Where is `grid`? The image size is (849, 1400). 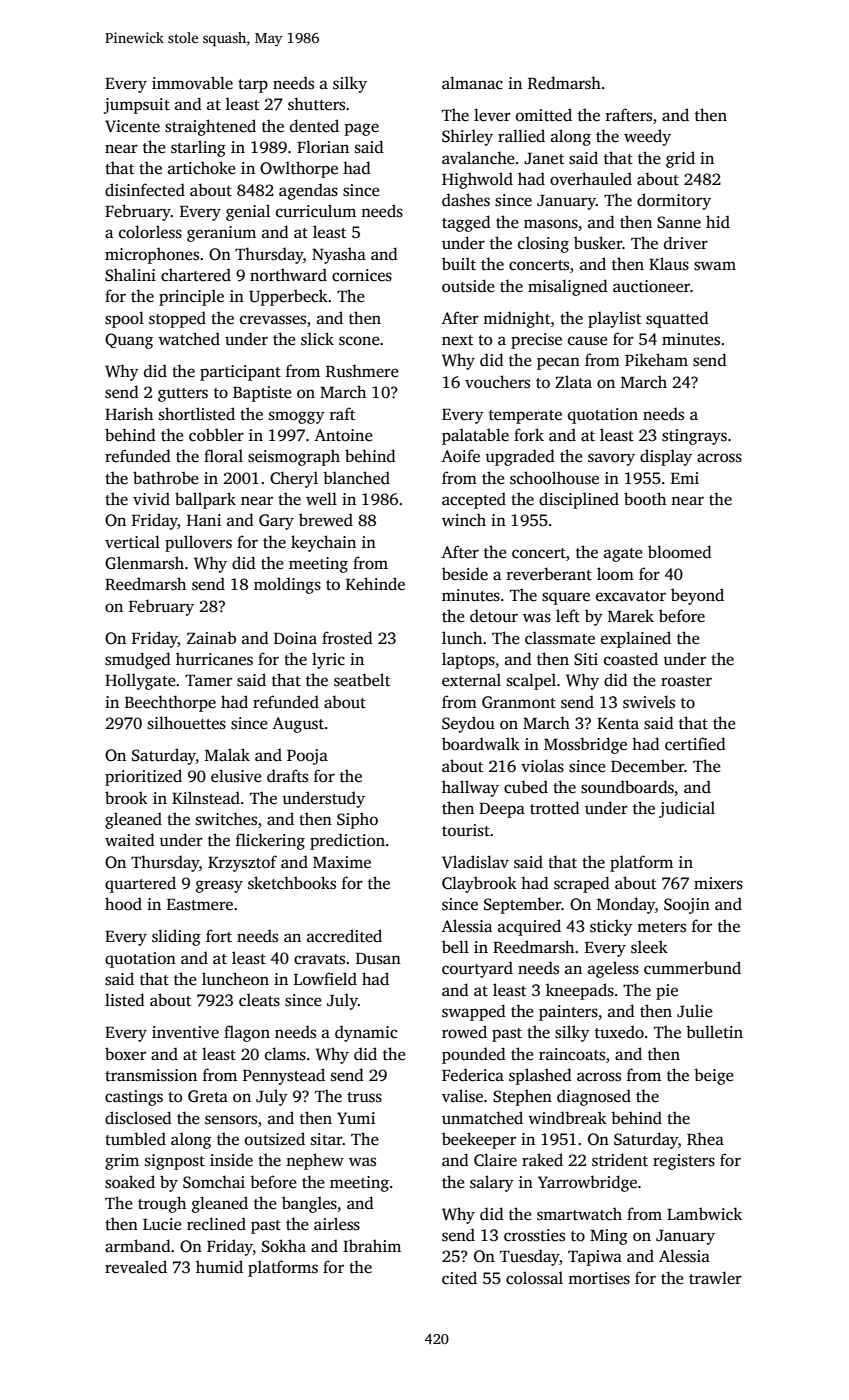 grid is located at coordinates (680, 159).
